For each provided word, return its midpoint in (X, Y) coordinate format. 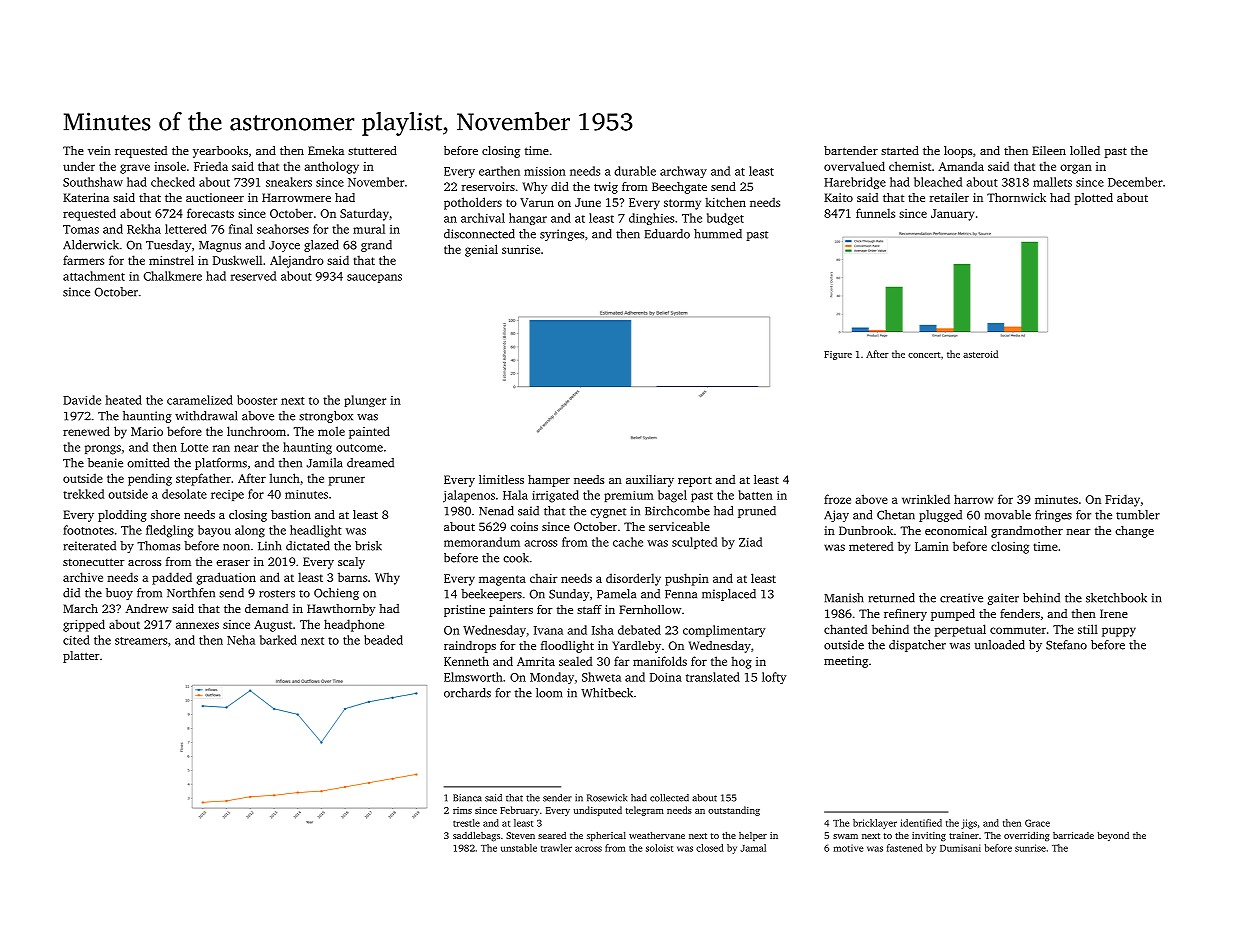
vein (99, 150)
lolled (1085, 150)
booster (257, 400)
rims (462, 810)
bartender (851, 150)
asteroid (980, 354)
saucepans (374, 278)
